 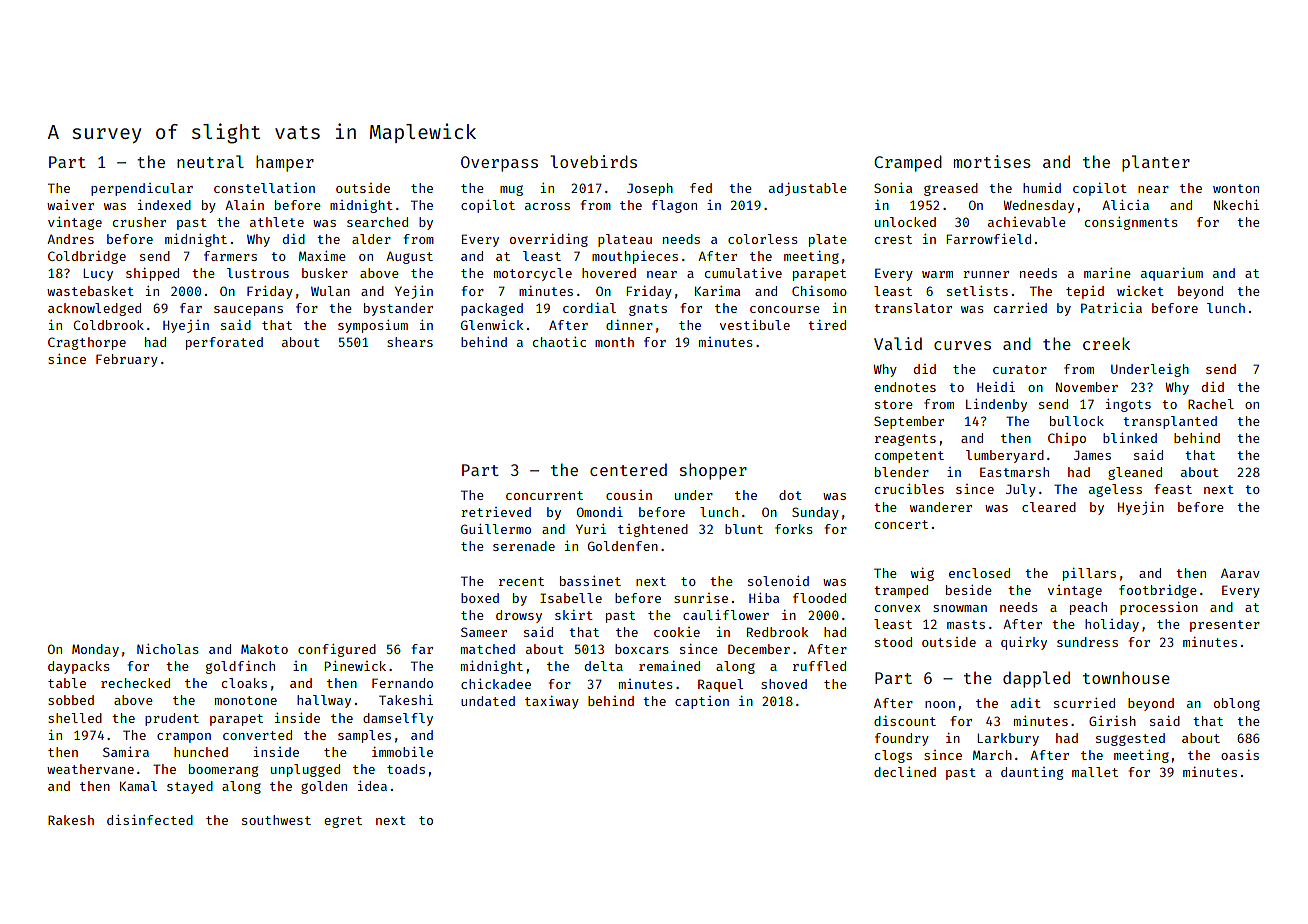 I want to click on February, so click(x=127, y=360).
